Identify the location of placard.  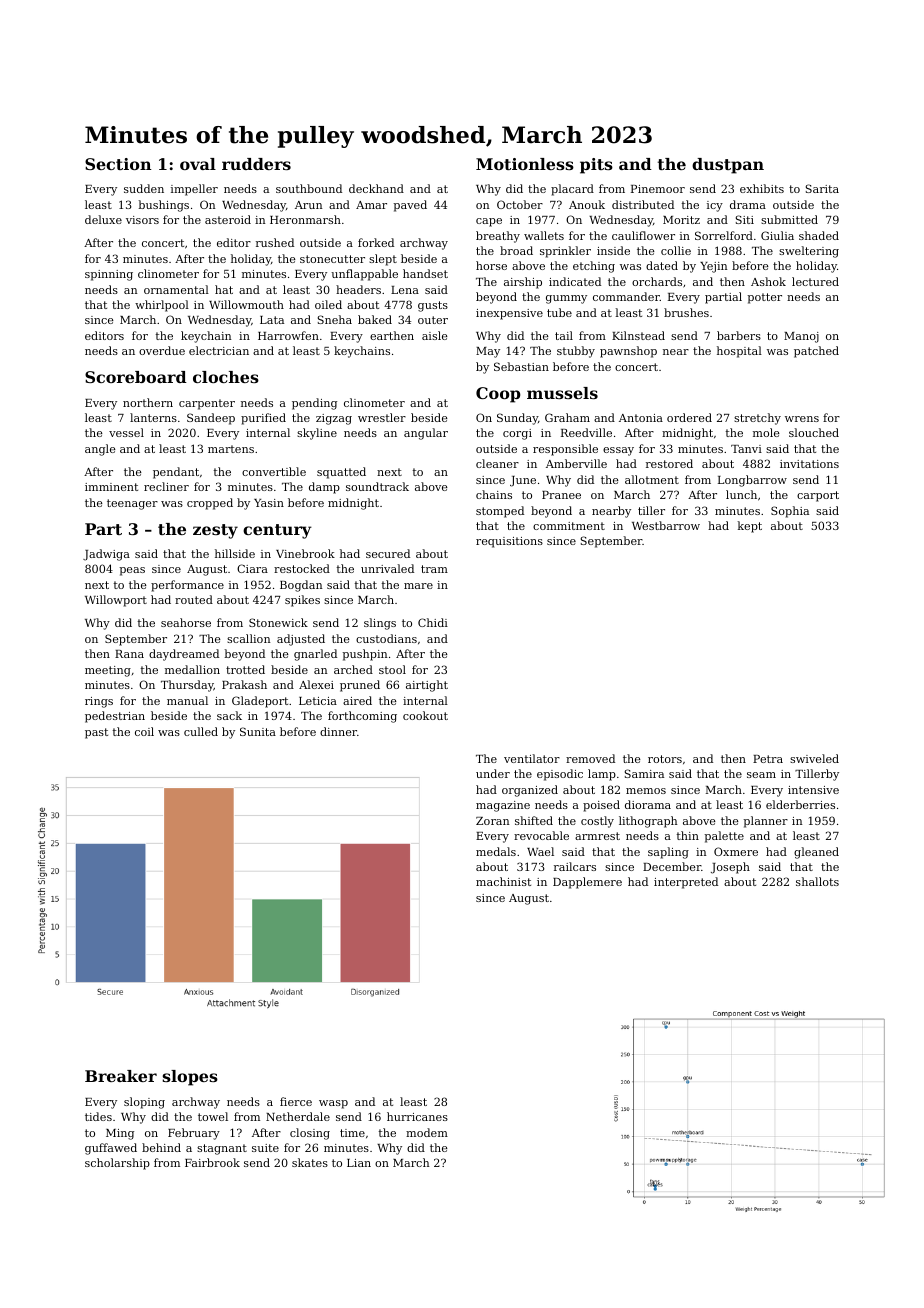
(572, 190).
